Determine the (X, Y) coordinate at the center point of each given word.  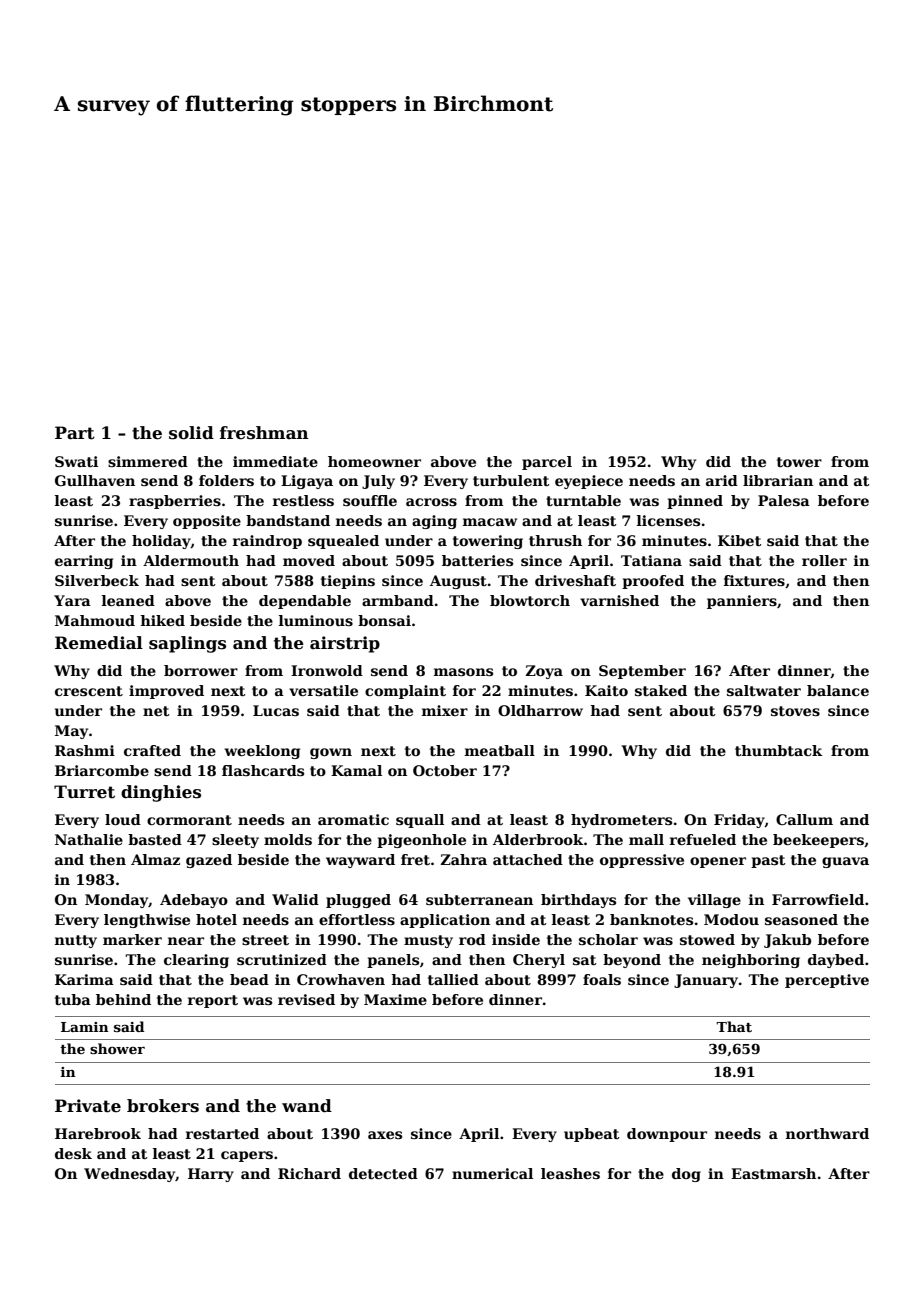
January (706, 981)
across (431, 502)
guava (845, 862)
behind (123, 999)
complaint (405, 692)
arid (722, 480)
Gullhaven (95, 480)
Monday (117, 901)
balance (838, 690)
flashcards (263, 770)
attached (528, 859)
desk (73, 1153)
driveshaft (575, 580)
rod (472, 939)
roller (824, 560)
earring (84, 562)
